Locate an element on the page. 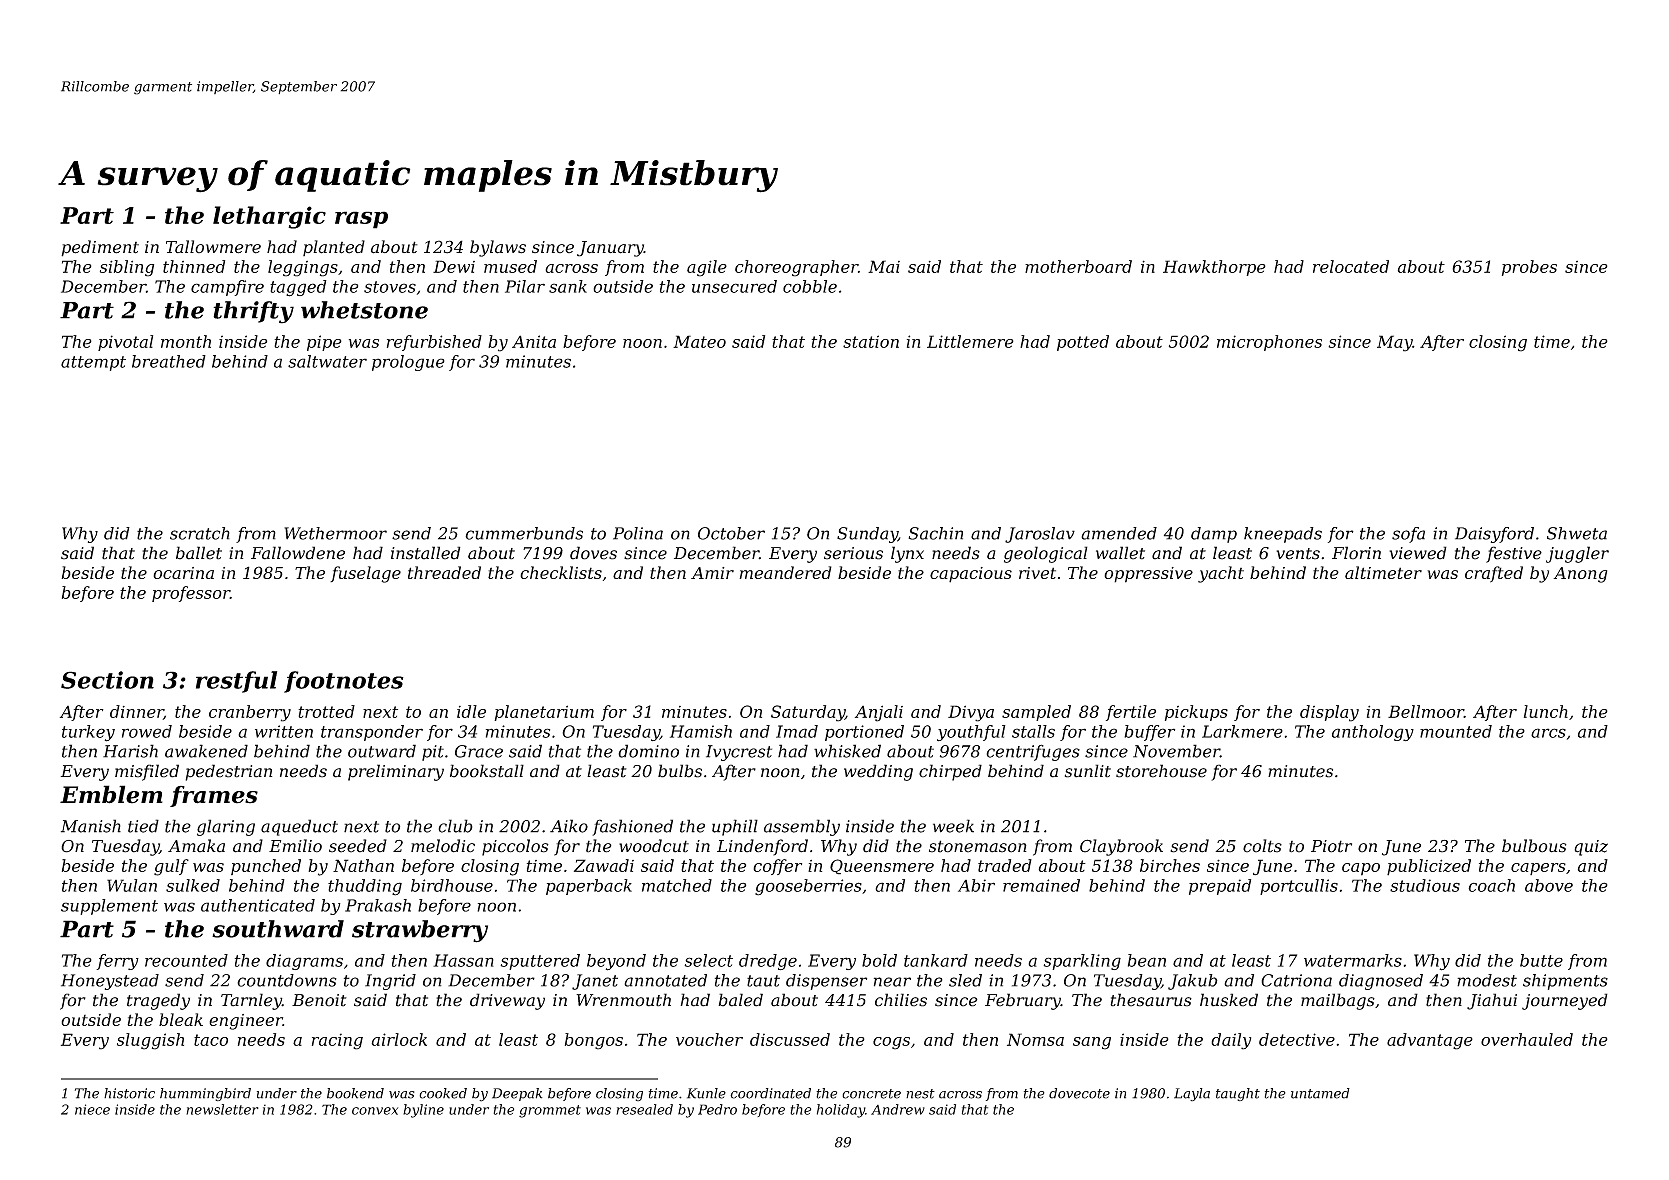 This image has height=1180, width=1669. saltwater is located at coordinates (327, 361).
